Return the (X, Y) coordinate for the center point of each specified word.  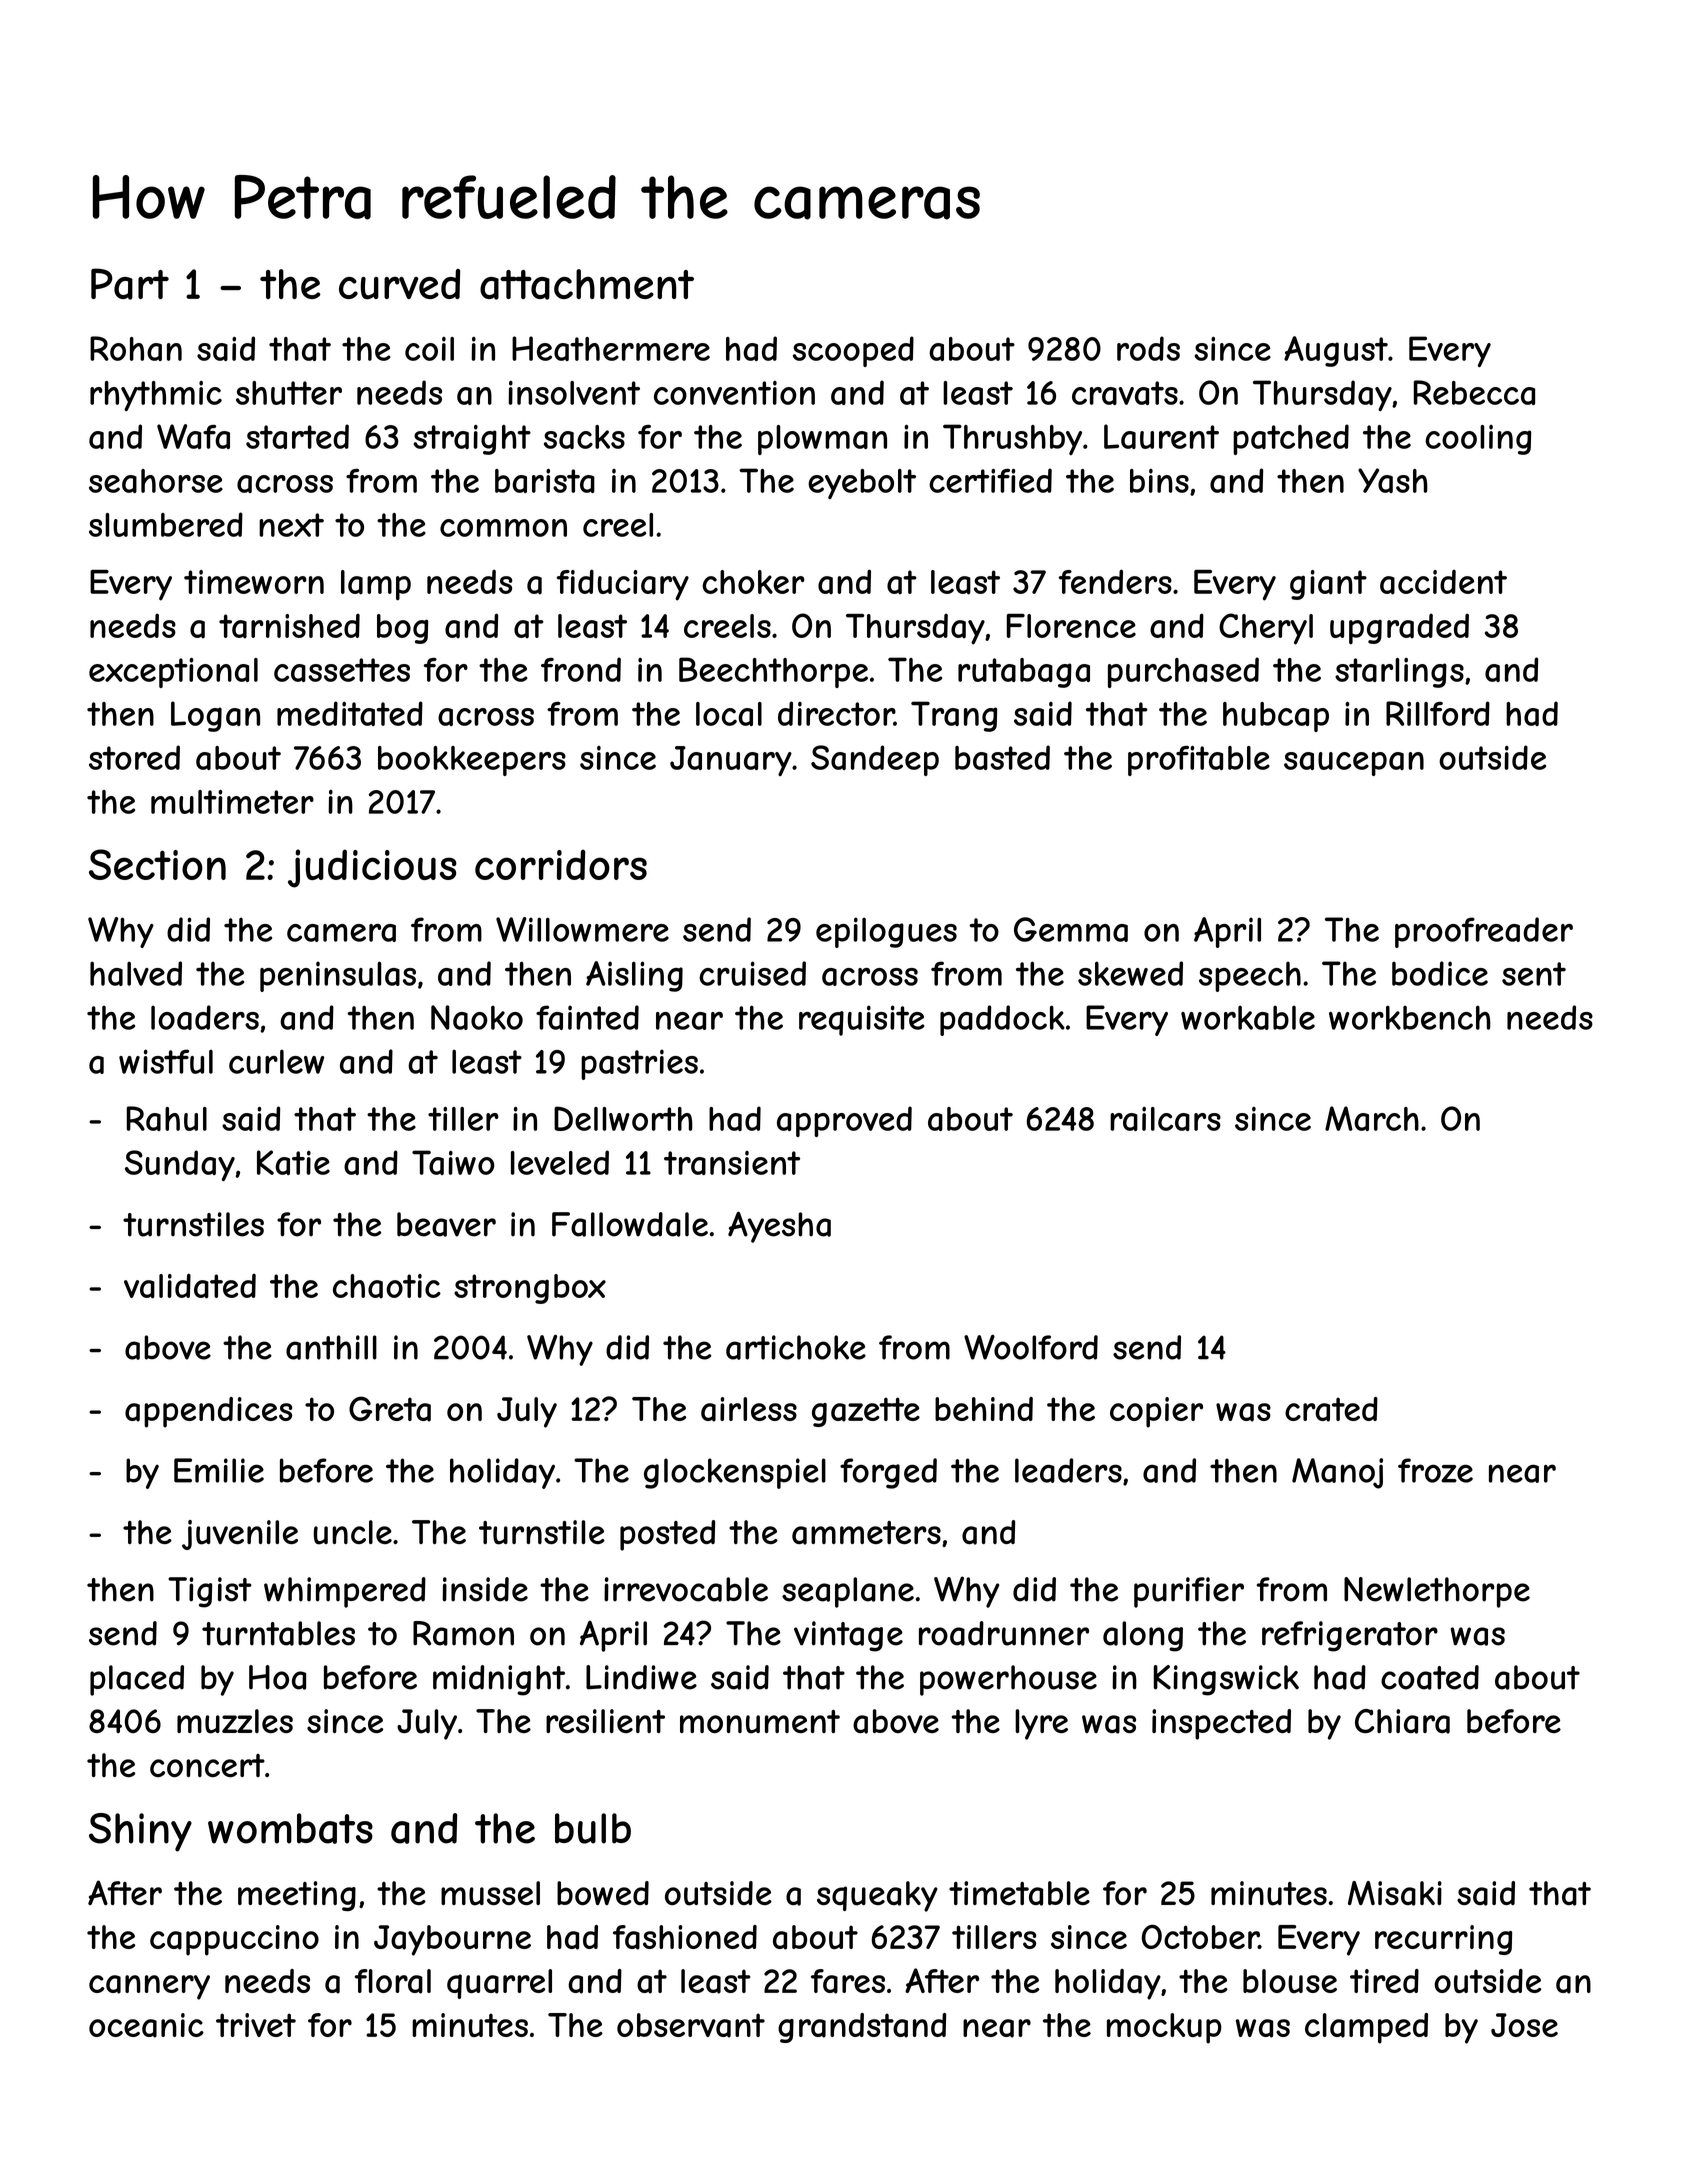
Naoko (477, 1017)
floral (393, 1981)
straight (472, 440)
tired (1384, 1981)
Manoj (1337, 1473)
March (1372, 1118)
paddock (1002, 1020)
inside (485, 1589)
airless (749, 1409)
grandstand (862, 2028)
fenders (1115, 581)
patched (1291, 439)
